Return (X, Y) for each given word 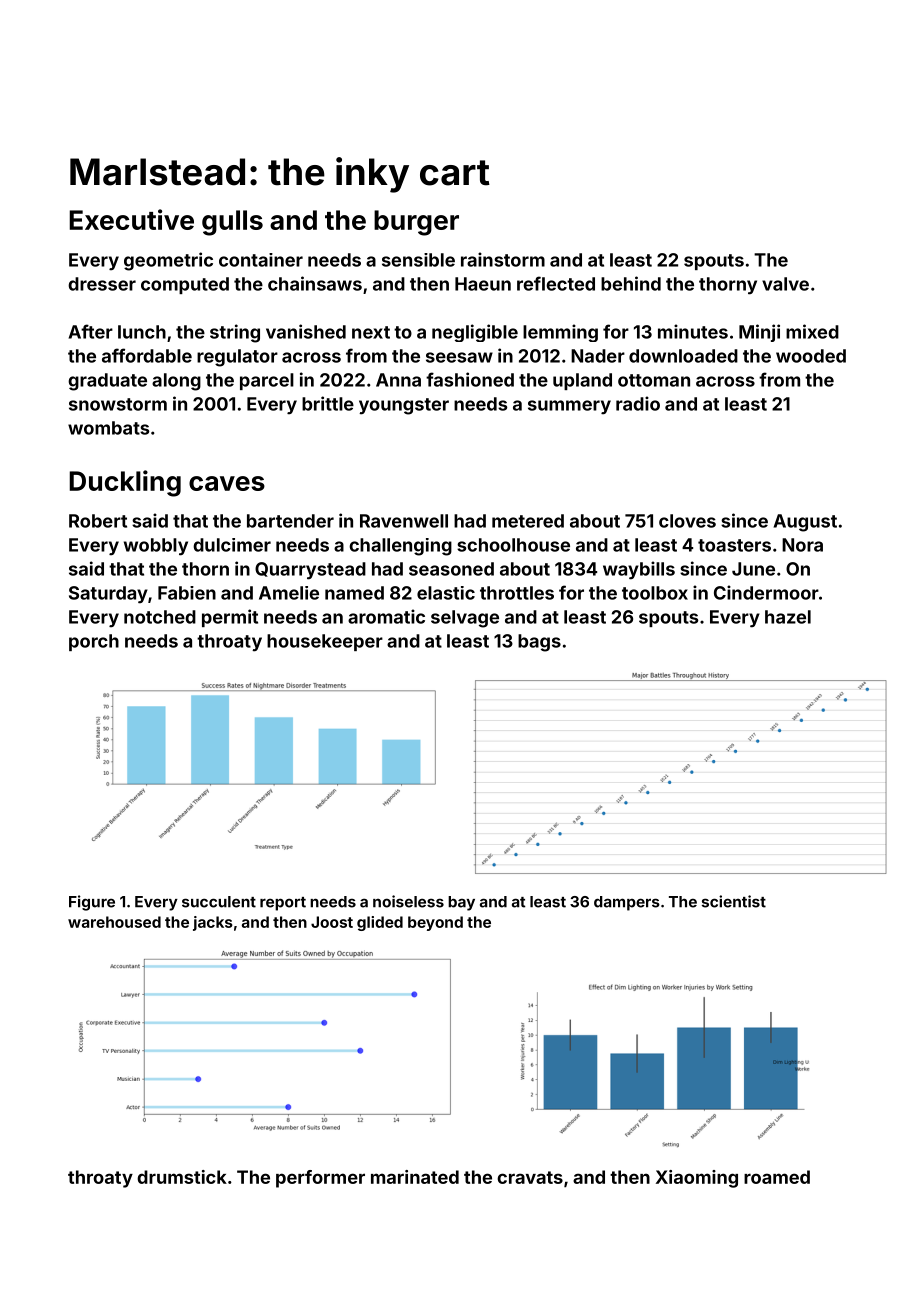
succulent (219, 902)
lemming (560, 333)
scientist (734, 901)
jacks (213, 923)
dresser (102, 284)
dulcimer (232, 545)
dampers (627, 903)
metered (528, 521)
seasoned (451, 569)
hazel (788, 617)
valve (785, 284)
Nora (802, 545)
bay (461, 903)
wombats (108, 428)
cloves (687, 521)
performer (320, 1179)
